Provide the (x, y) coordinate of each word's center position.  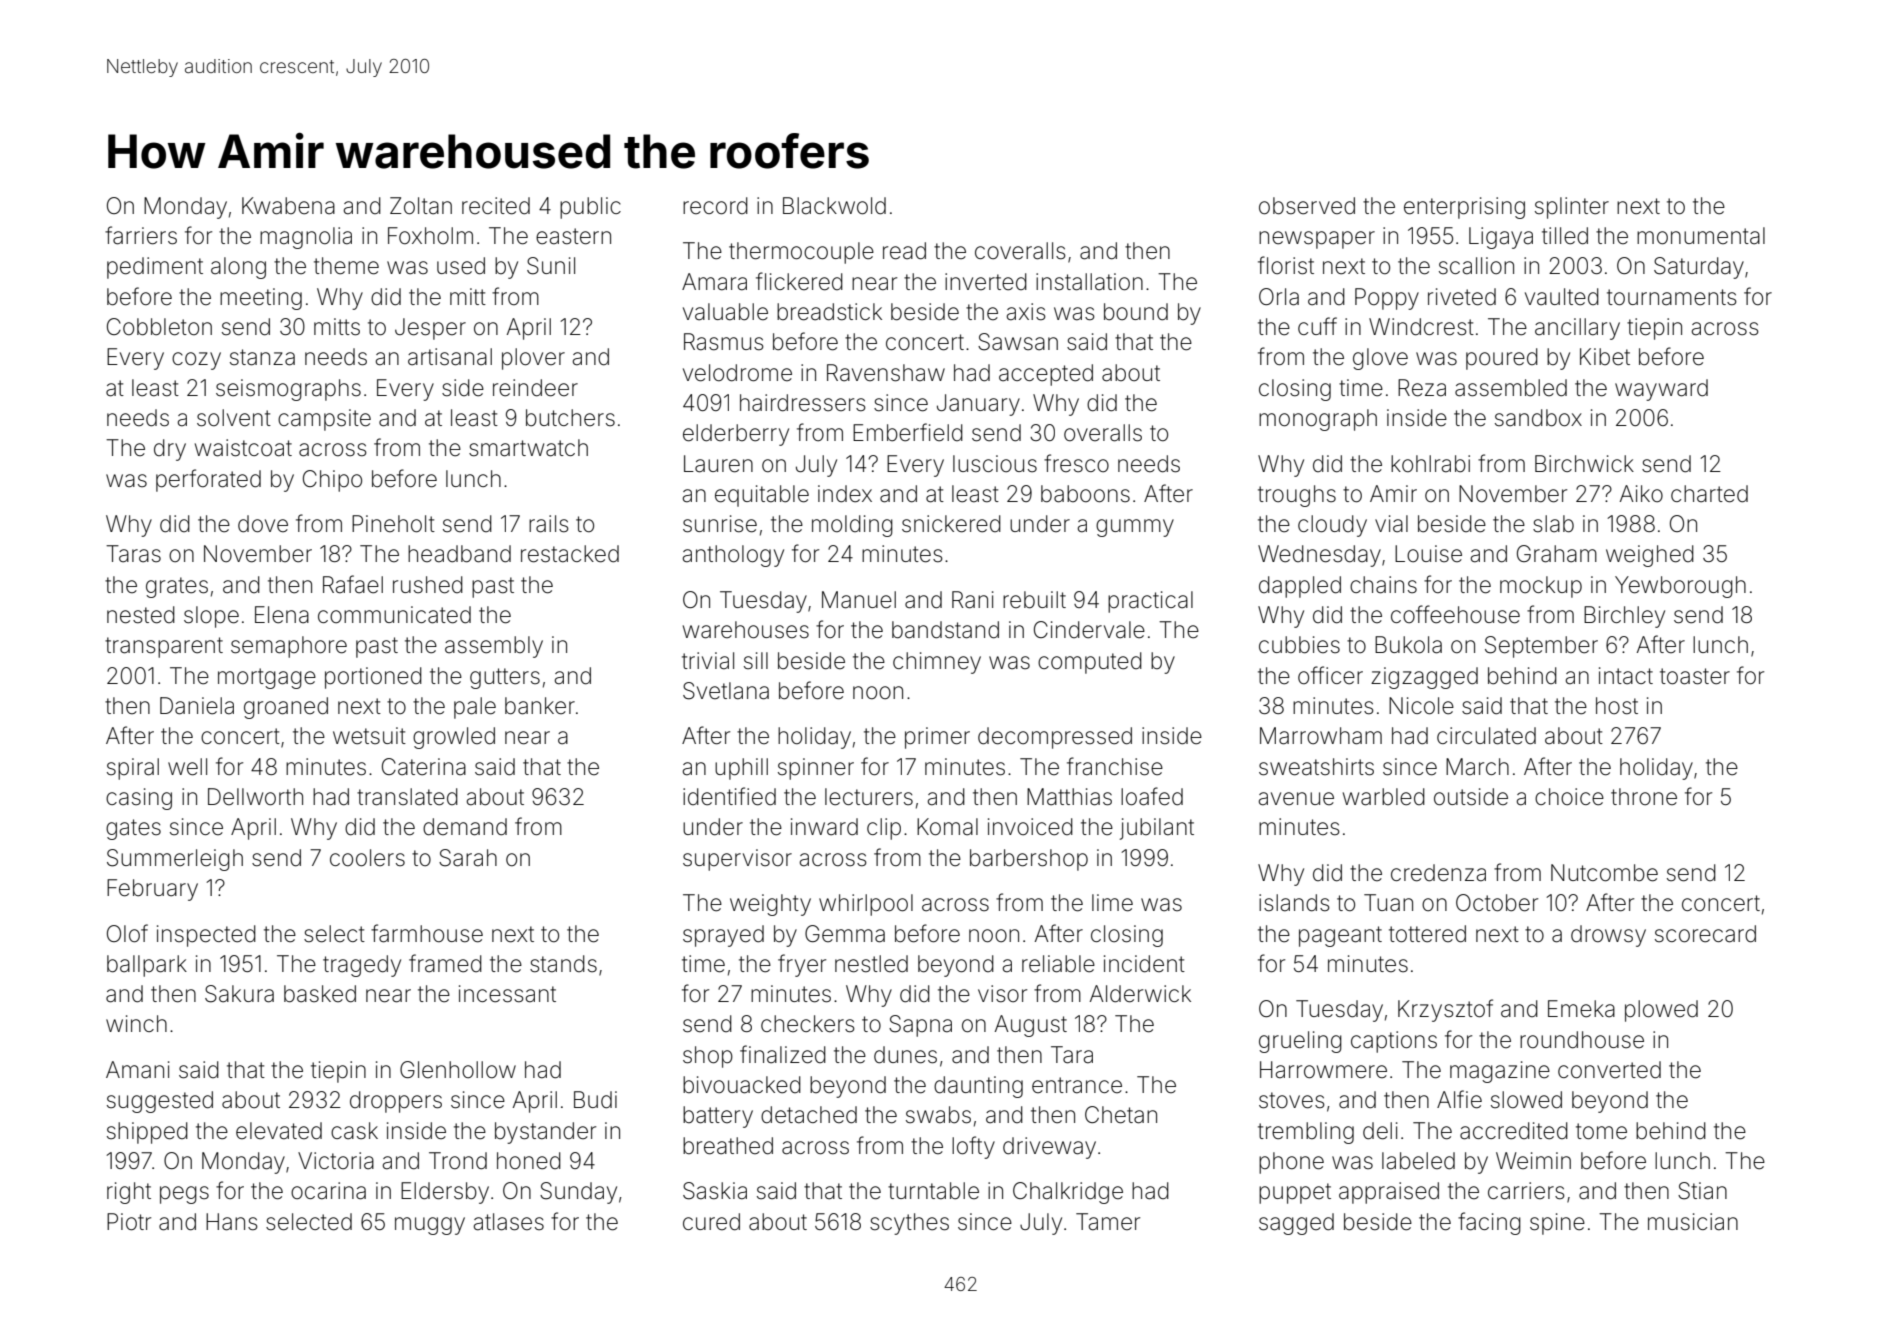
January (978, 405)
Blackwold (834, 206)
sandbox (1538, 418)
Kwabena (288, 206)
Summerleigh (175, 860)
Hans (232, 1222)
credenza (1438, 873)
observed (1307, 206)
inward (824, 827)
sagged (1296, 1224)
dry (170, 450)
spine (1557, 1224)
